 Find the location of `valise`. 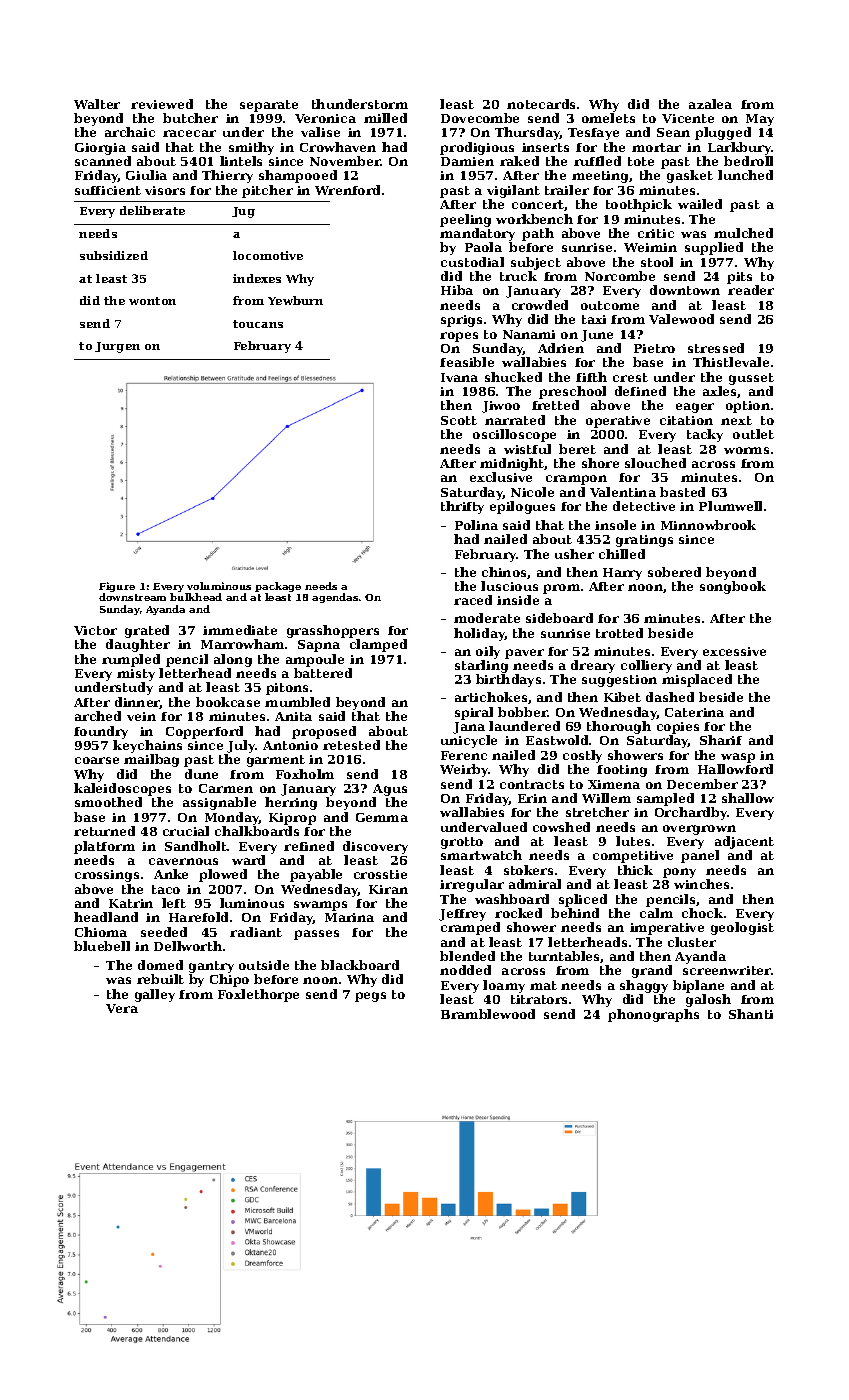

valise is located at coordinates (320, 132).
